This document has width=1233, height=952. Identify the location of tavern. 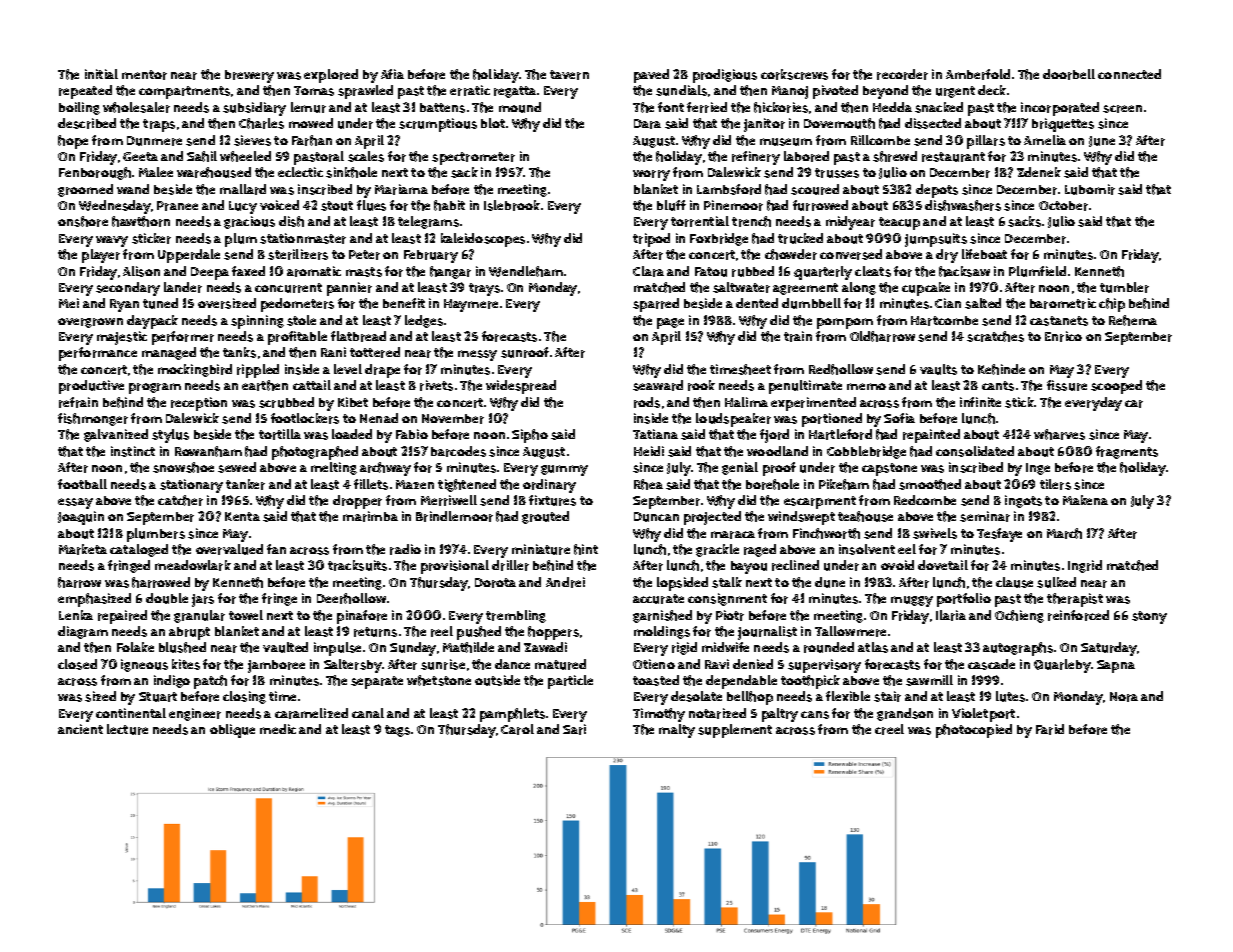
(569, 75).
